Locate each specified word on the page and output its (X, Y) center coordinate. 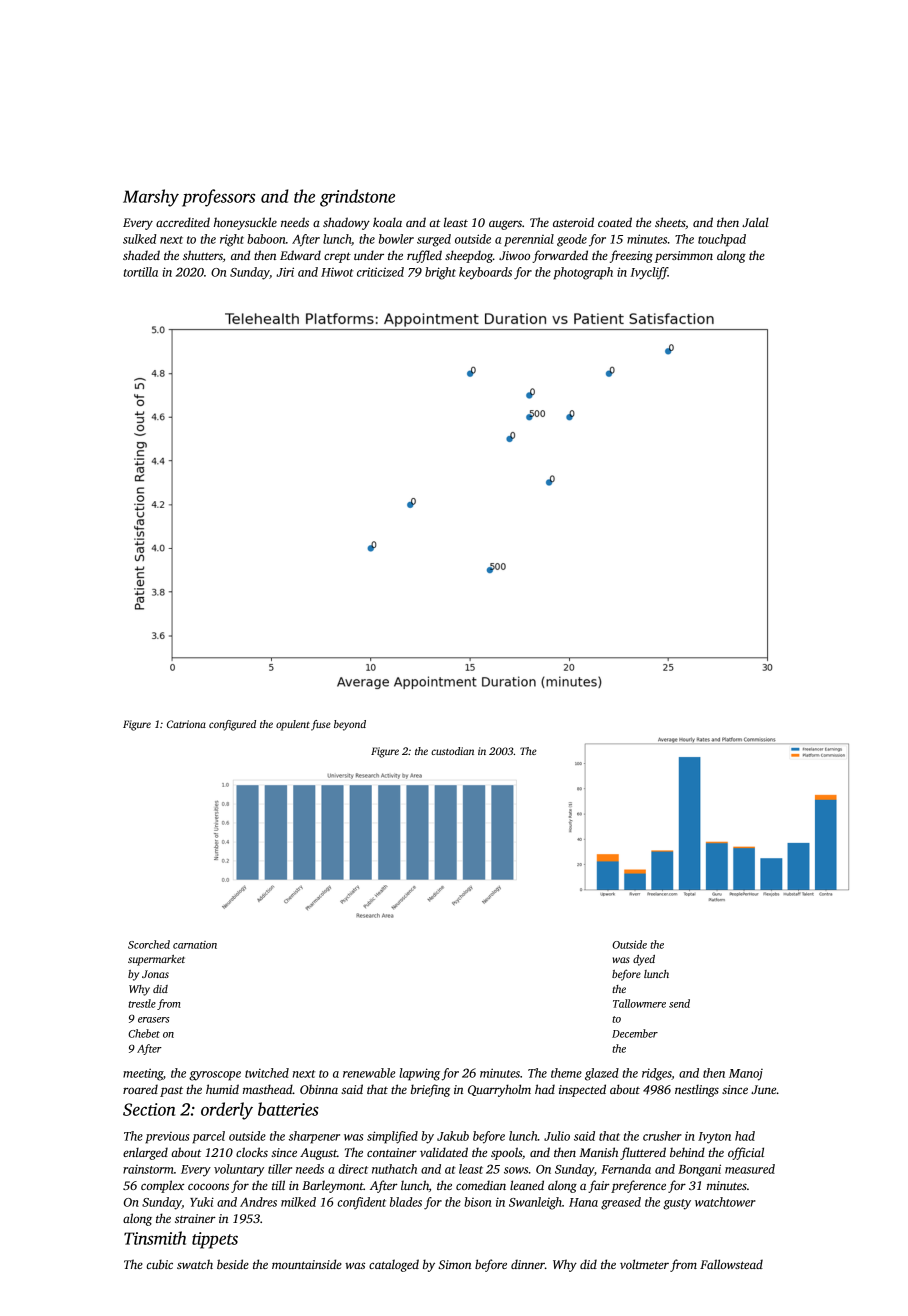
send (679, 1003)
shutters (203, 255)
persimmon (684, 257)
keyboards (485, 273)
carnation (195, 945)
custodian (452, 751)
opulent (293, 725)
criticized (380, 272)
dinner (528, 1264)
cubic (159, 1264)
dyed (644, 960)
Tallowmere (639, 1003)
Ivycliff (649, 273)
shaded (141, 255)
